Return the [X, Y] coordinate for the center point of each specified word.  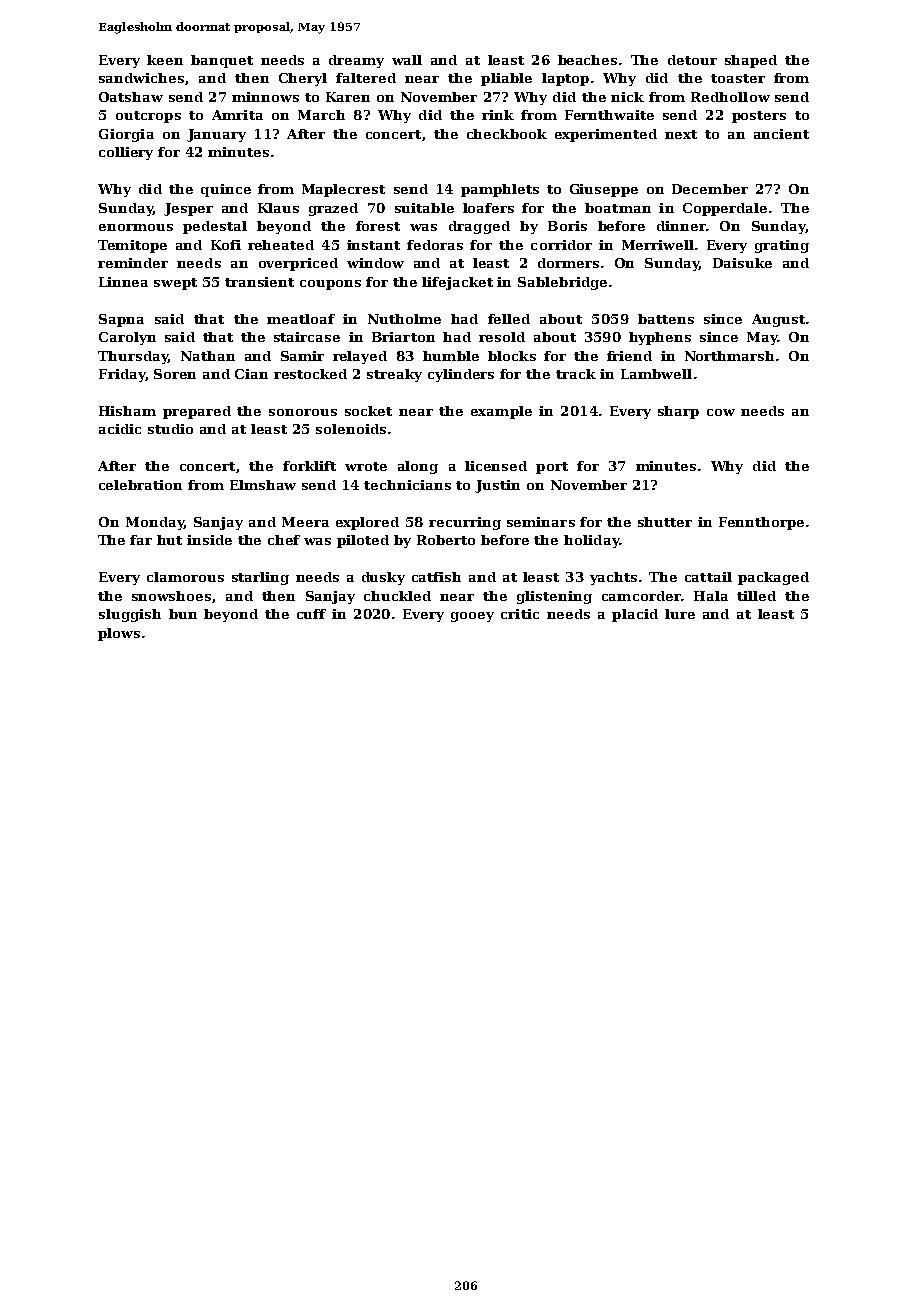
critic [520, 614]
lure [680, 614]
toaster [738, 78]
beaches [587, 60]
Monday [155, 523]
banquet [222, 61]
